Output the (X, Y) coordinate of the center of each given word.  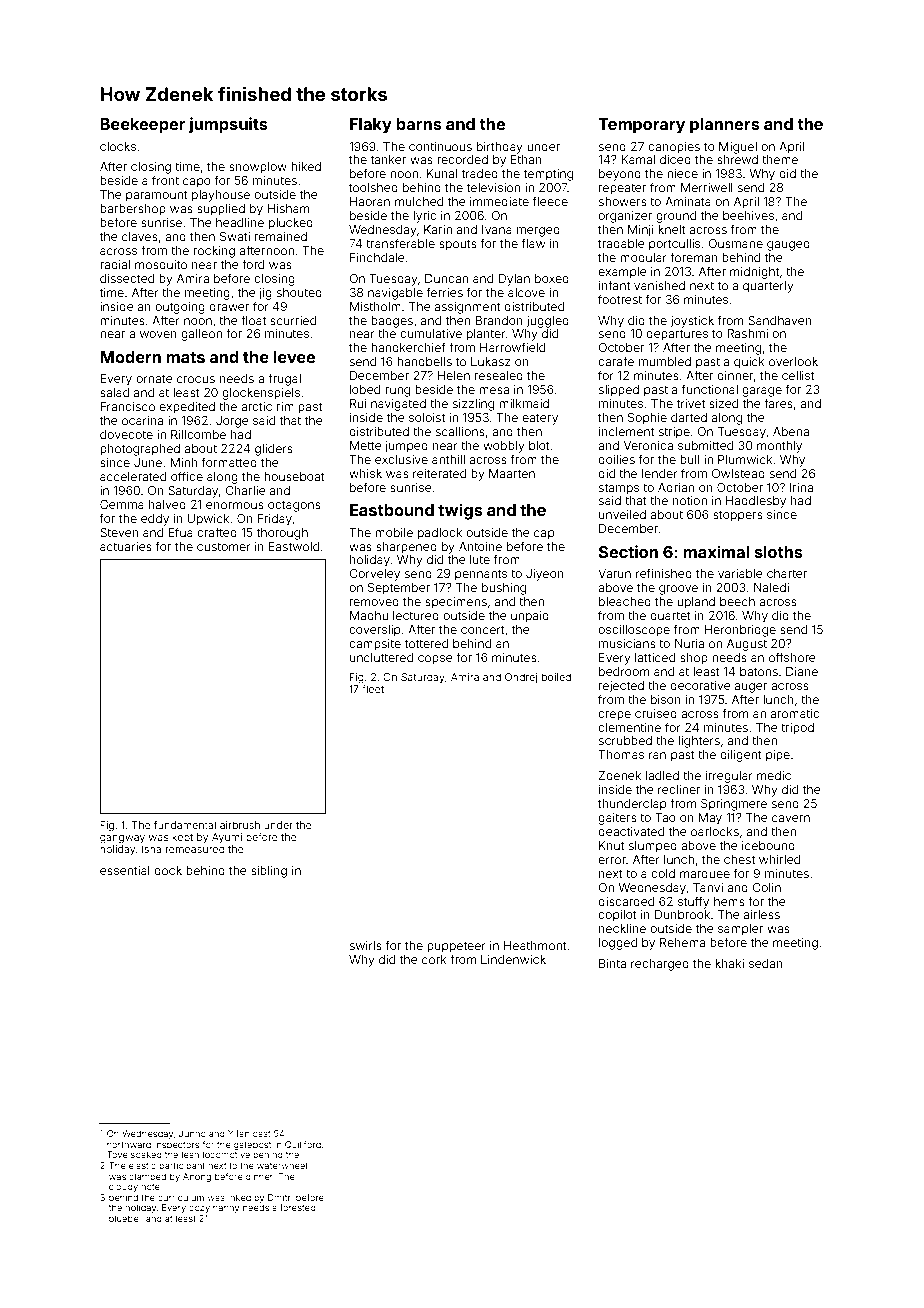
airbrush (240, 825)
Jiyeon (545, 575)
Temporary (641, 126)
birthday (500, 148)
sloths (779, 552)
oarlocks (715, 831)
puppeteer (456, 947)
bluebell (126, 1218)
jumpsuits (228, 125)
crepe (614, 716)
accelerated (133, 476)
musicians (627, 643)
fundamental (185, 825)
